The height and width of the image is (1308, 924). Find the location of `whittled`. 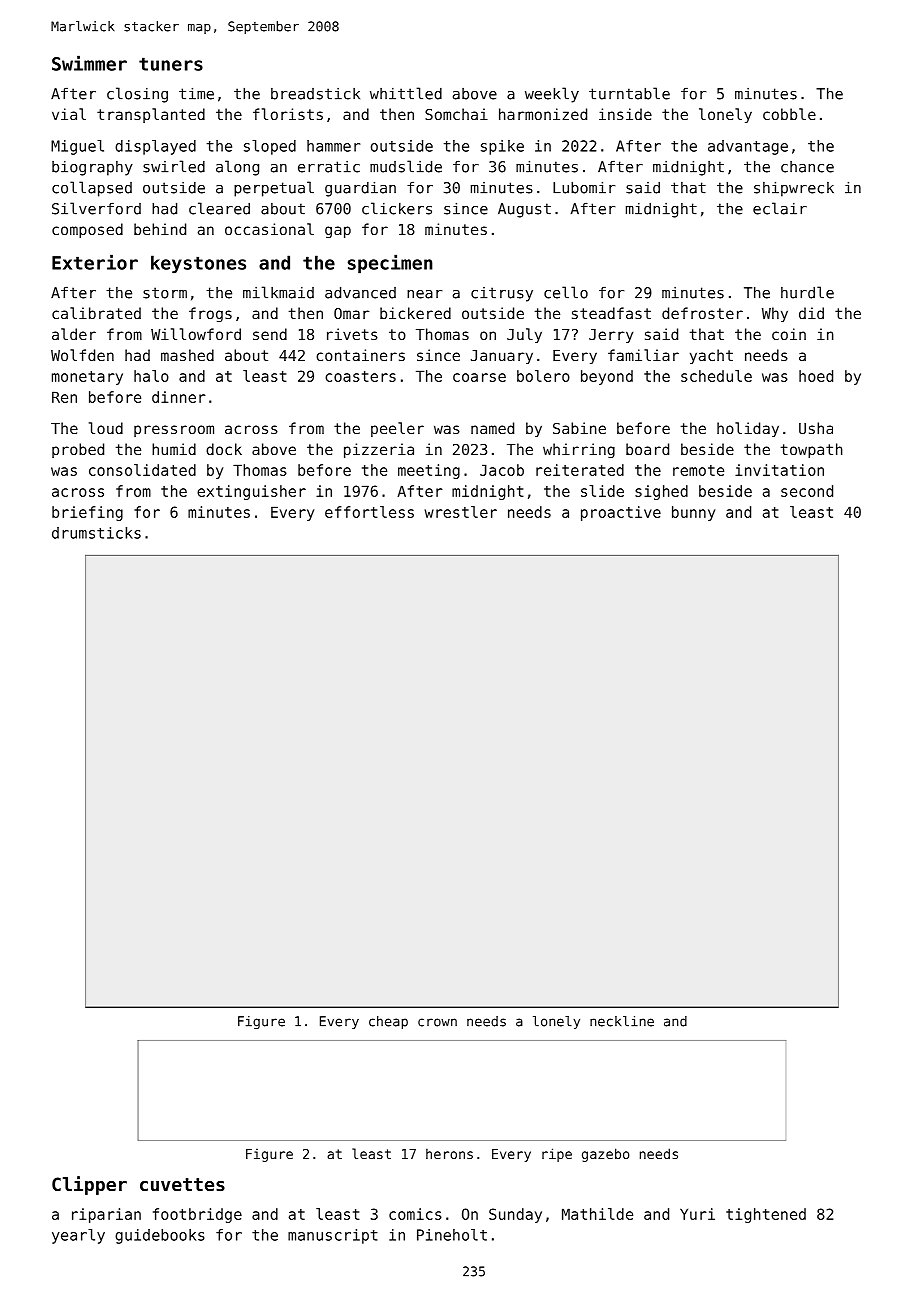

whittled is located at coordinates (406, 93).
